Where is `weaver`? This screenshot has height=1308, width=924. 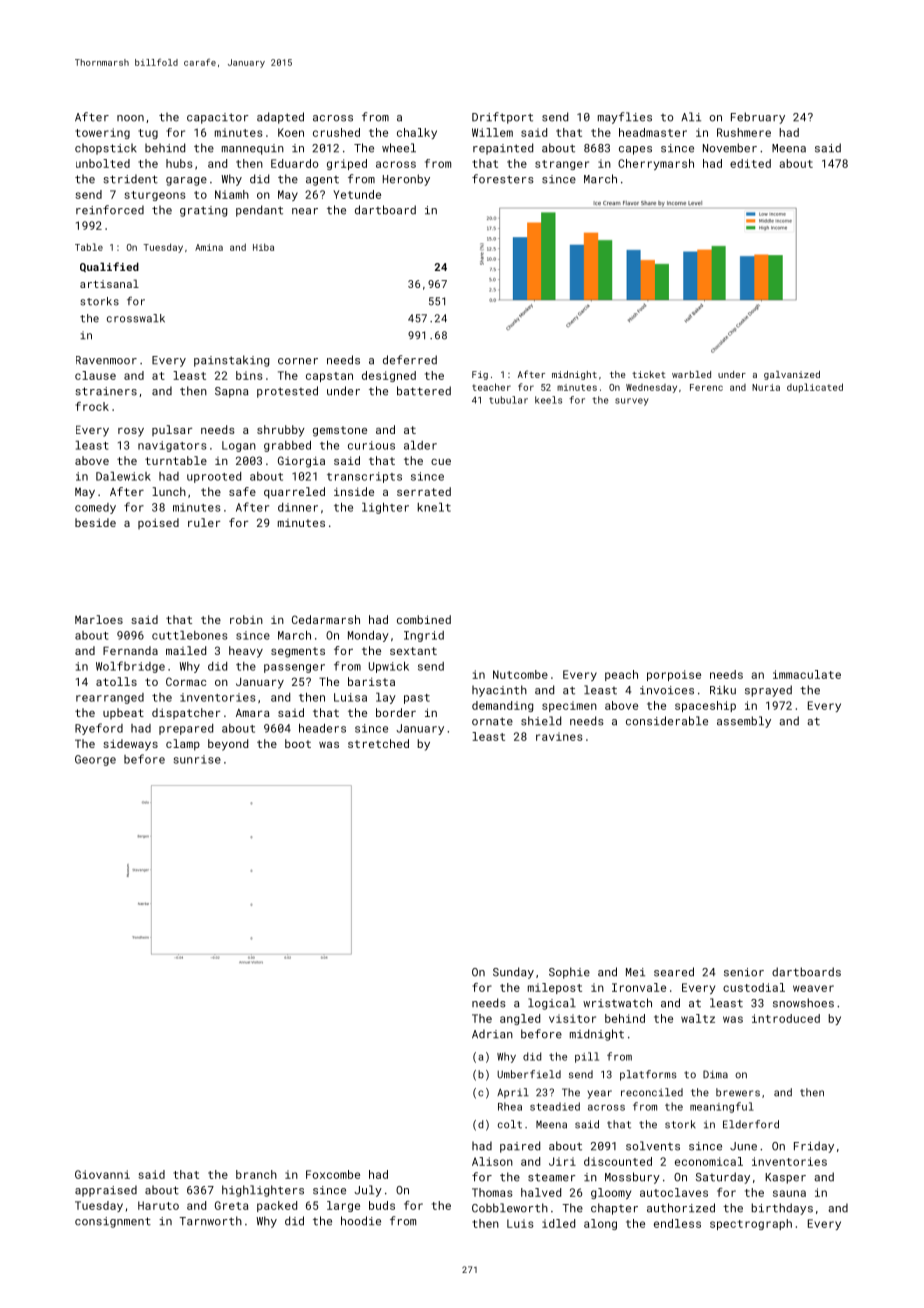
weaver is located at coordinates (813, 988).
